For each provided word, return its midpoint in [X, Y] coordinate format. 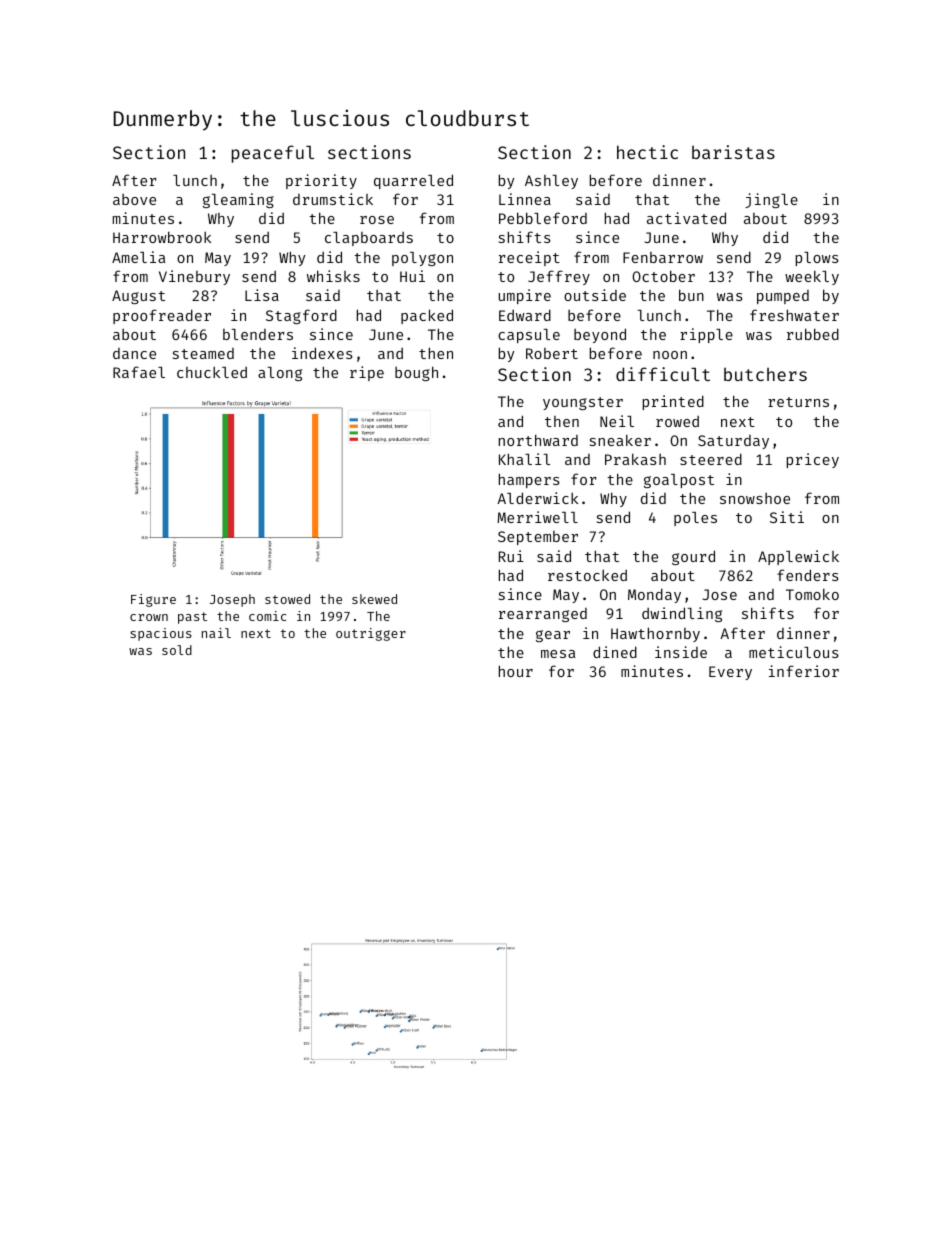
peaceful [273, 154]
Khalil [524, 459]
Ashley [551, 182]
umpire [525, 296]
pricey [813, 460]
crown [149, 617]
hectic [647, 152]
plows [817, 259]
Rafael [139, 372]
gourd [693, 557]
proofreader [162, 316]
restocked [587, 575]
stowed [287, 599]
